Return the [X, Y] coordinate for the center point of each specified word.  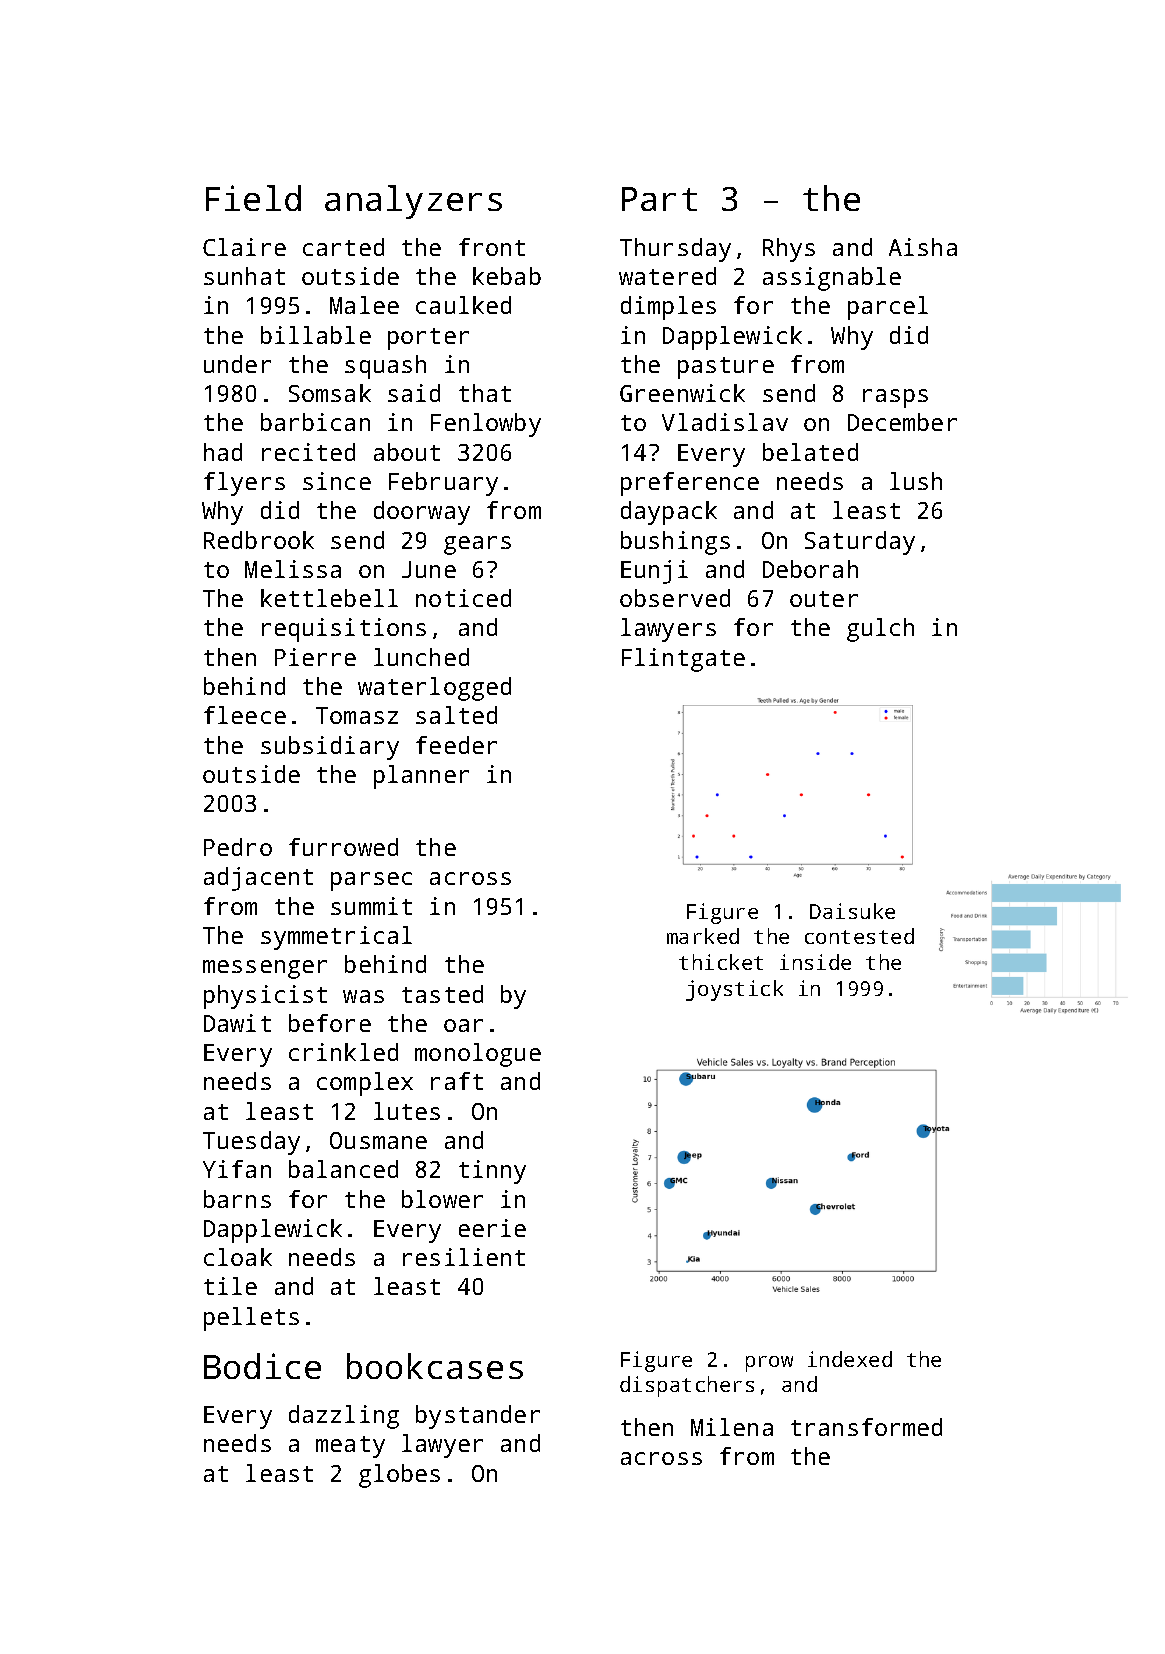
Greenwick [682, 393]
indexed [850, 1359]
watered [667, 276]
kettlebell [329, 598]
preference [690, 484]
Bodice [262, 1366]
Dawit [237, 1023]
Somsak [330, 393]
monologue [478, 1055]
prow [769, 1364]
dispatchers [687, 1386]
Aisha [923, 247]
